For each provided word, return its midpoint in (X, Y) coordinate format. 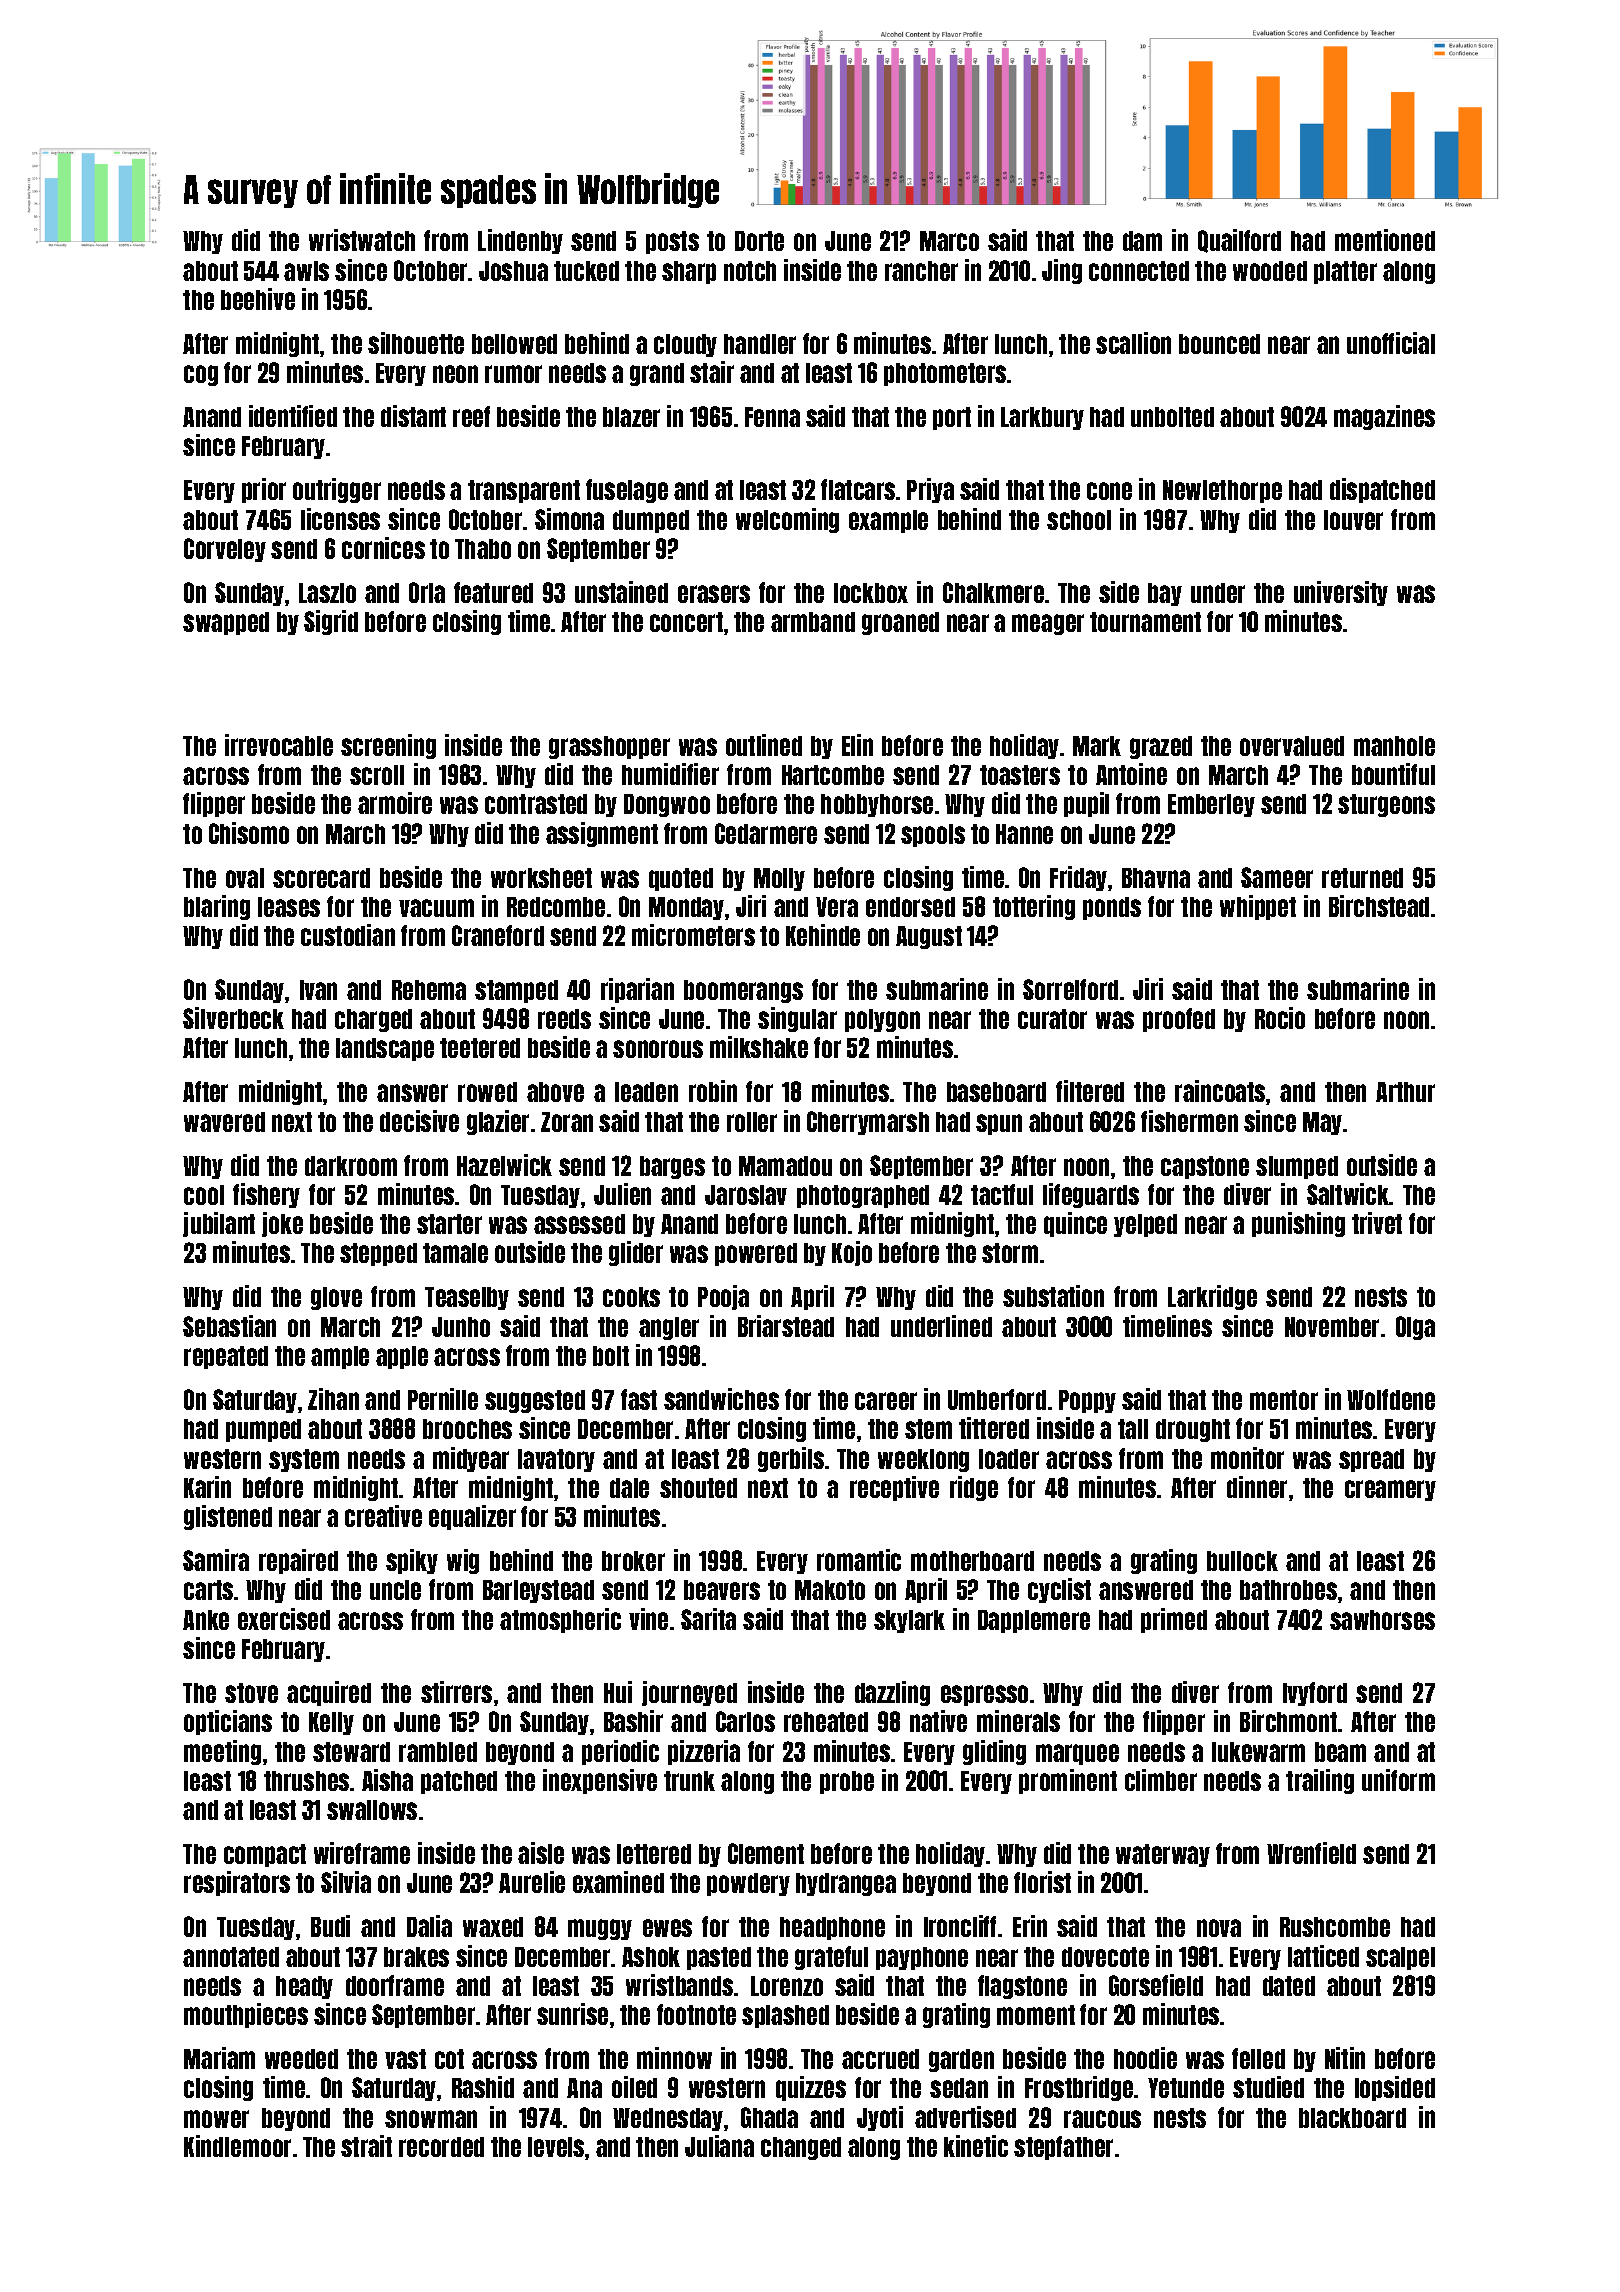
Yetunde (1186, 2088)
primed (1174, 1620)
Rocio (1280, 1018)
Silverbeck (233, 1018)
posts (672, 242)
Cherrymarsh (868, 1123)
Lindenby (520, 241)
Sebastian (229, 1326)
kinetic (976, 2146)
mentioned (1385, 240)
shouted (698, 1488)
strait (366, 2146)
